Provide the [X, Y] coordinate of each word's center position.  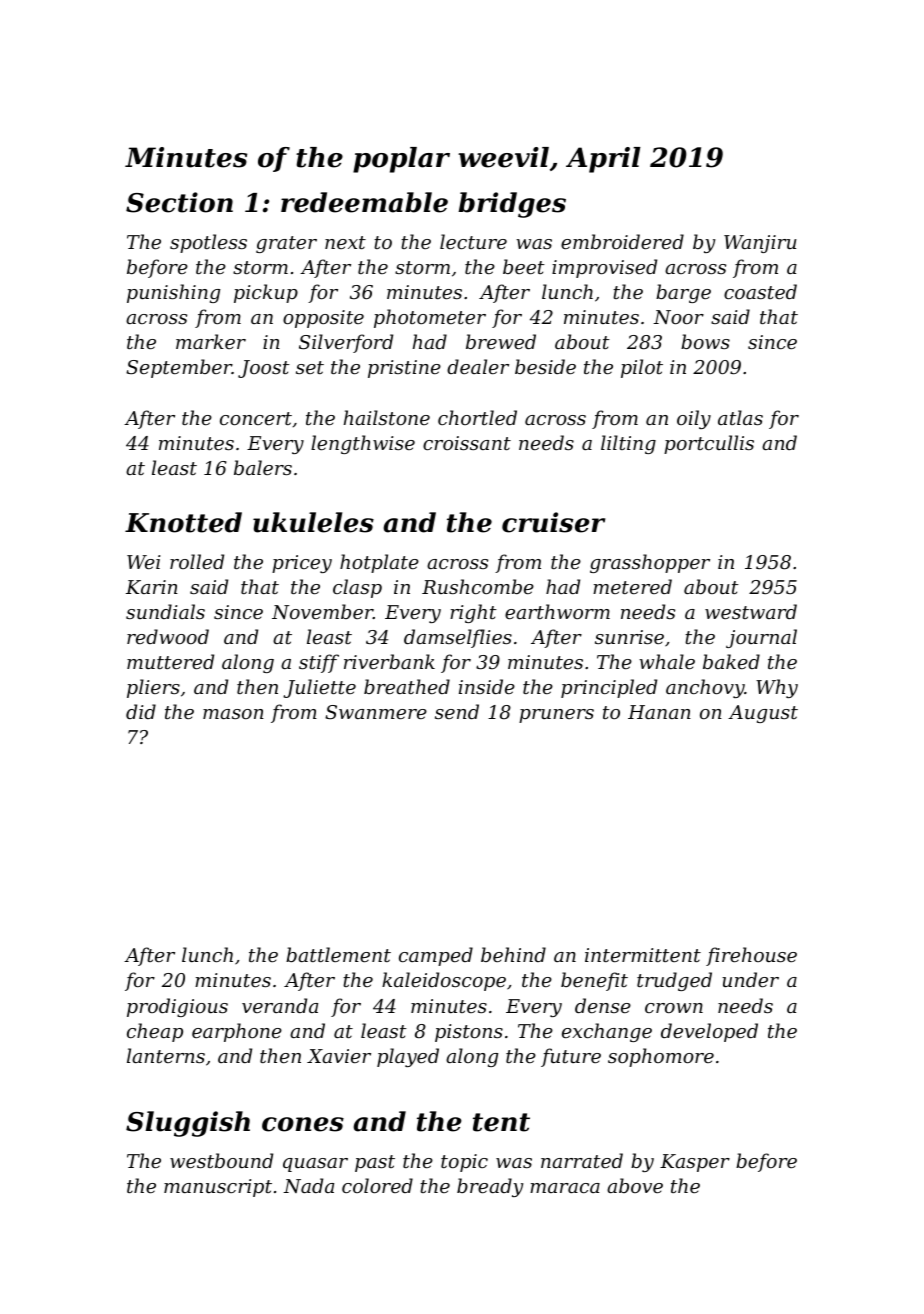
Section [179, 202]
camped [436, 956]
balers [263, 467]
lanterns [166, 1055]
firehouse [751, 956]
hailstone [387, 417]
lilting [628, 444]
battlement [338, 954]
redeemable [364, 202]
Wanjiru [760, 244]
